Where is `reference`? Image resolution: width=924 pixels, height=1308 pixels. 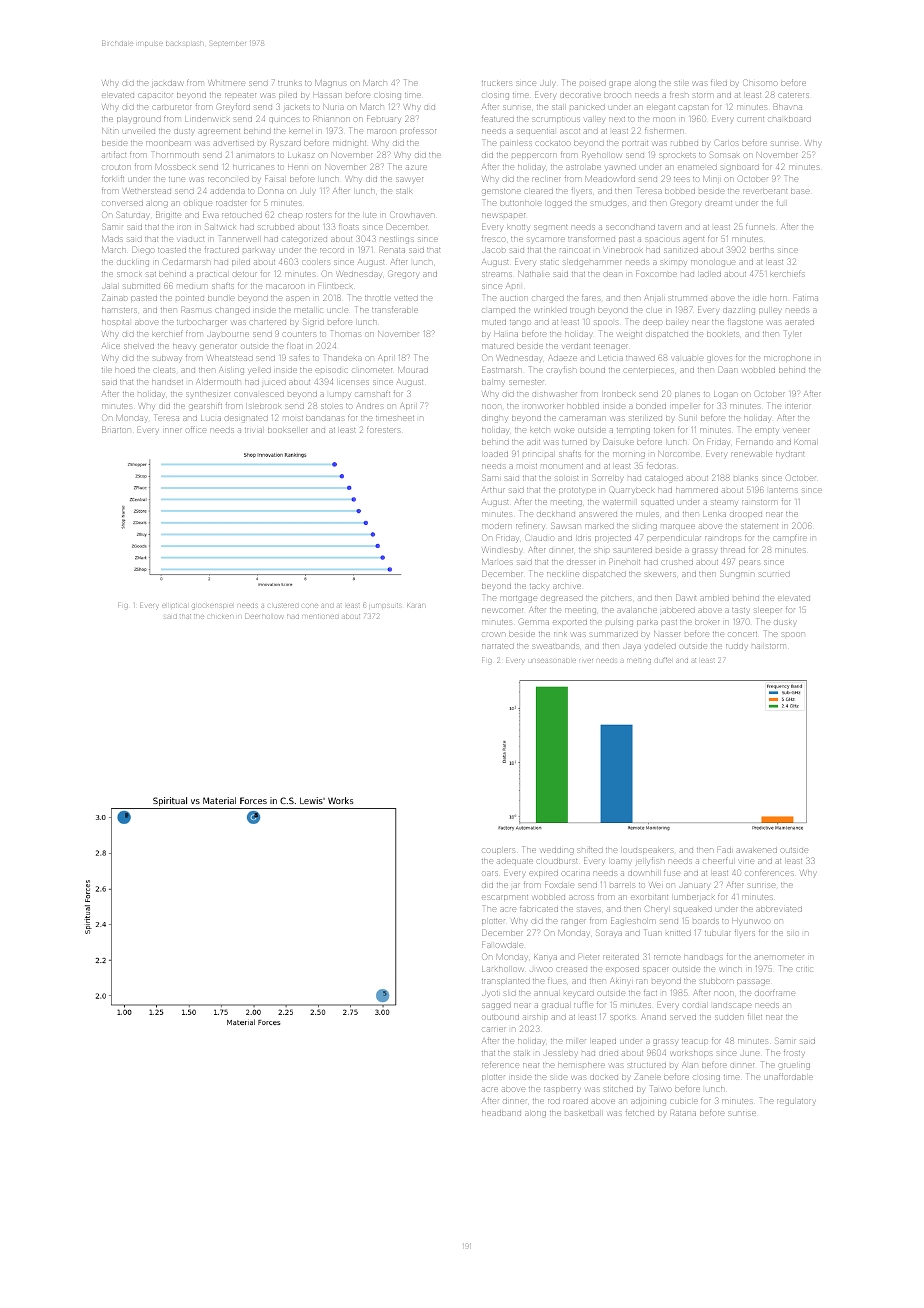
reference is located at coordinates (500, 1065).
